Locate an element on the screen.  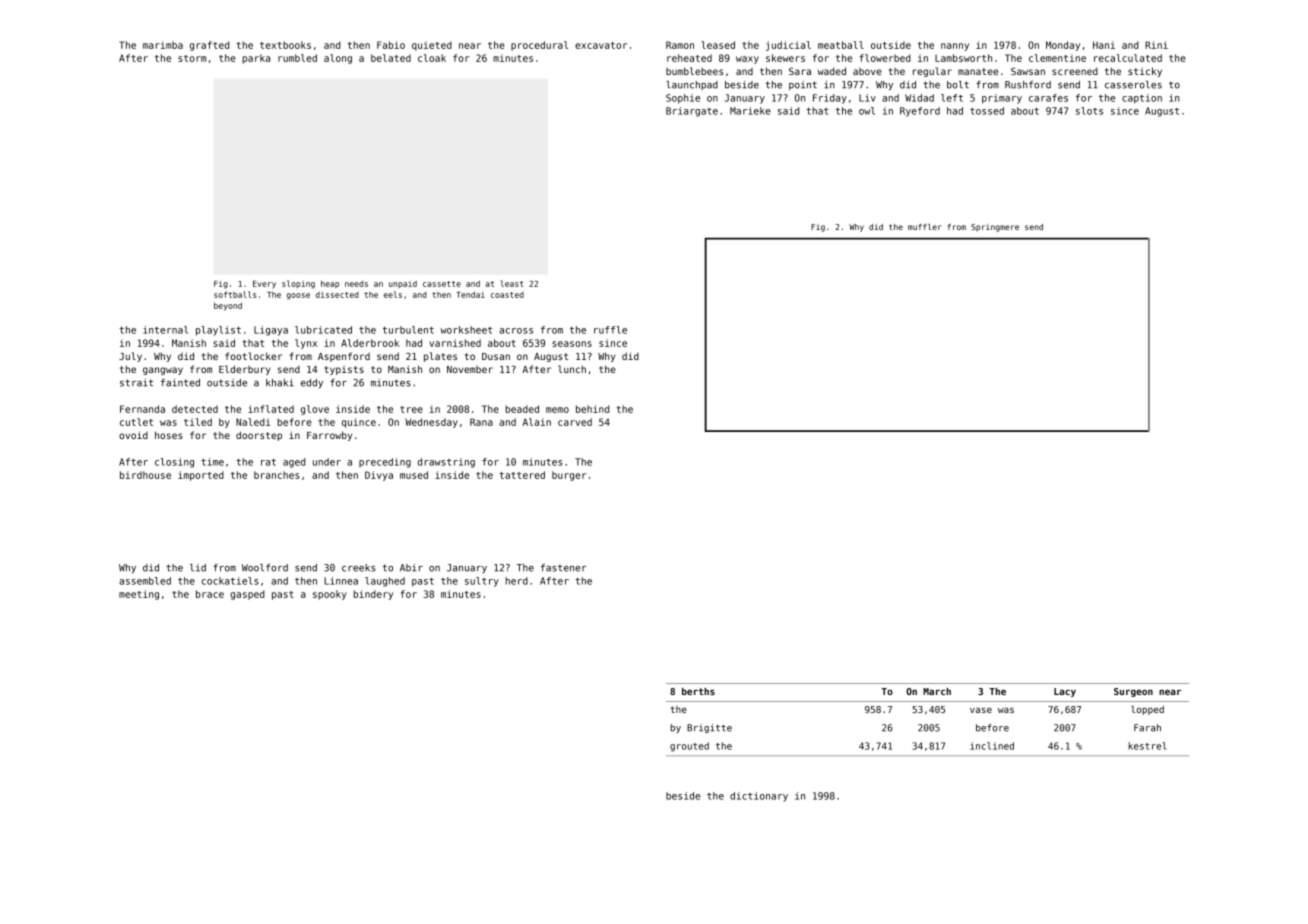
Marieke is located at coordinates (750, 111).
